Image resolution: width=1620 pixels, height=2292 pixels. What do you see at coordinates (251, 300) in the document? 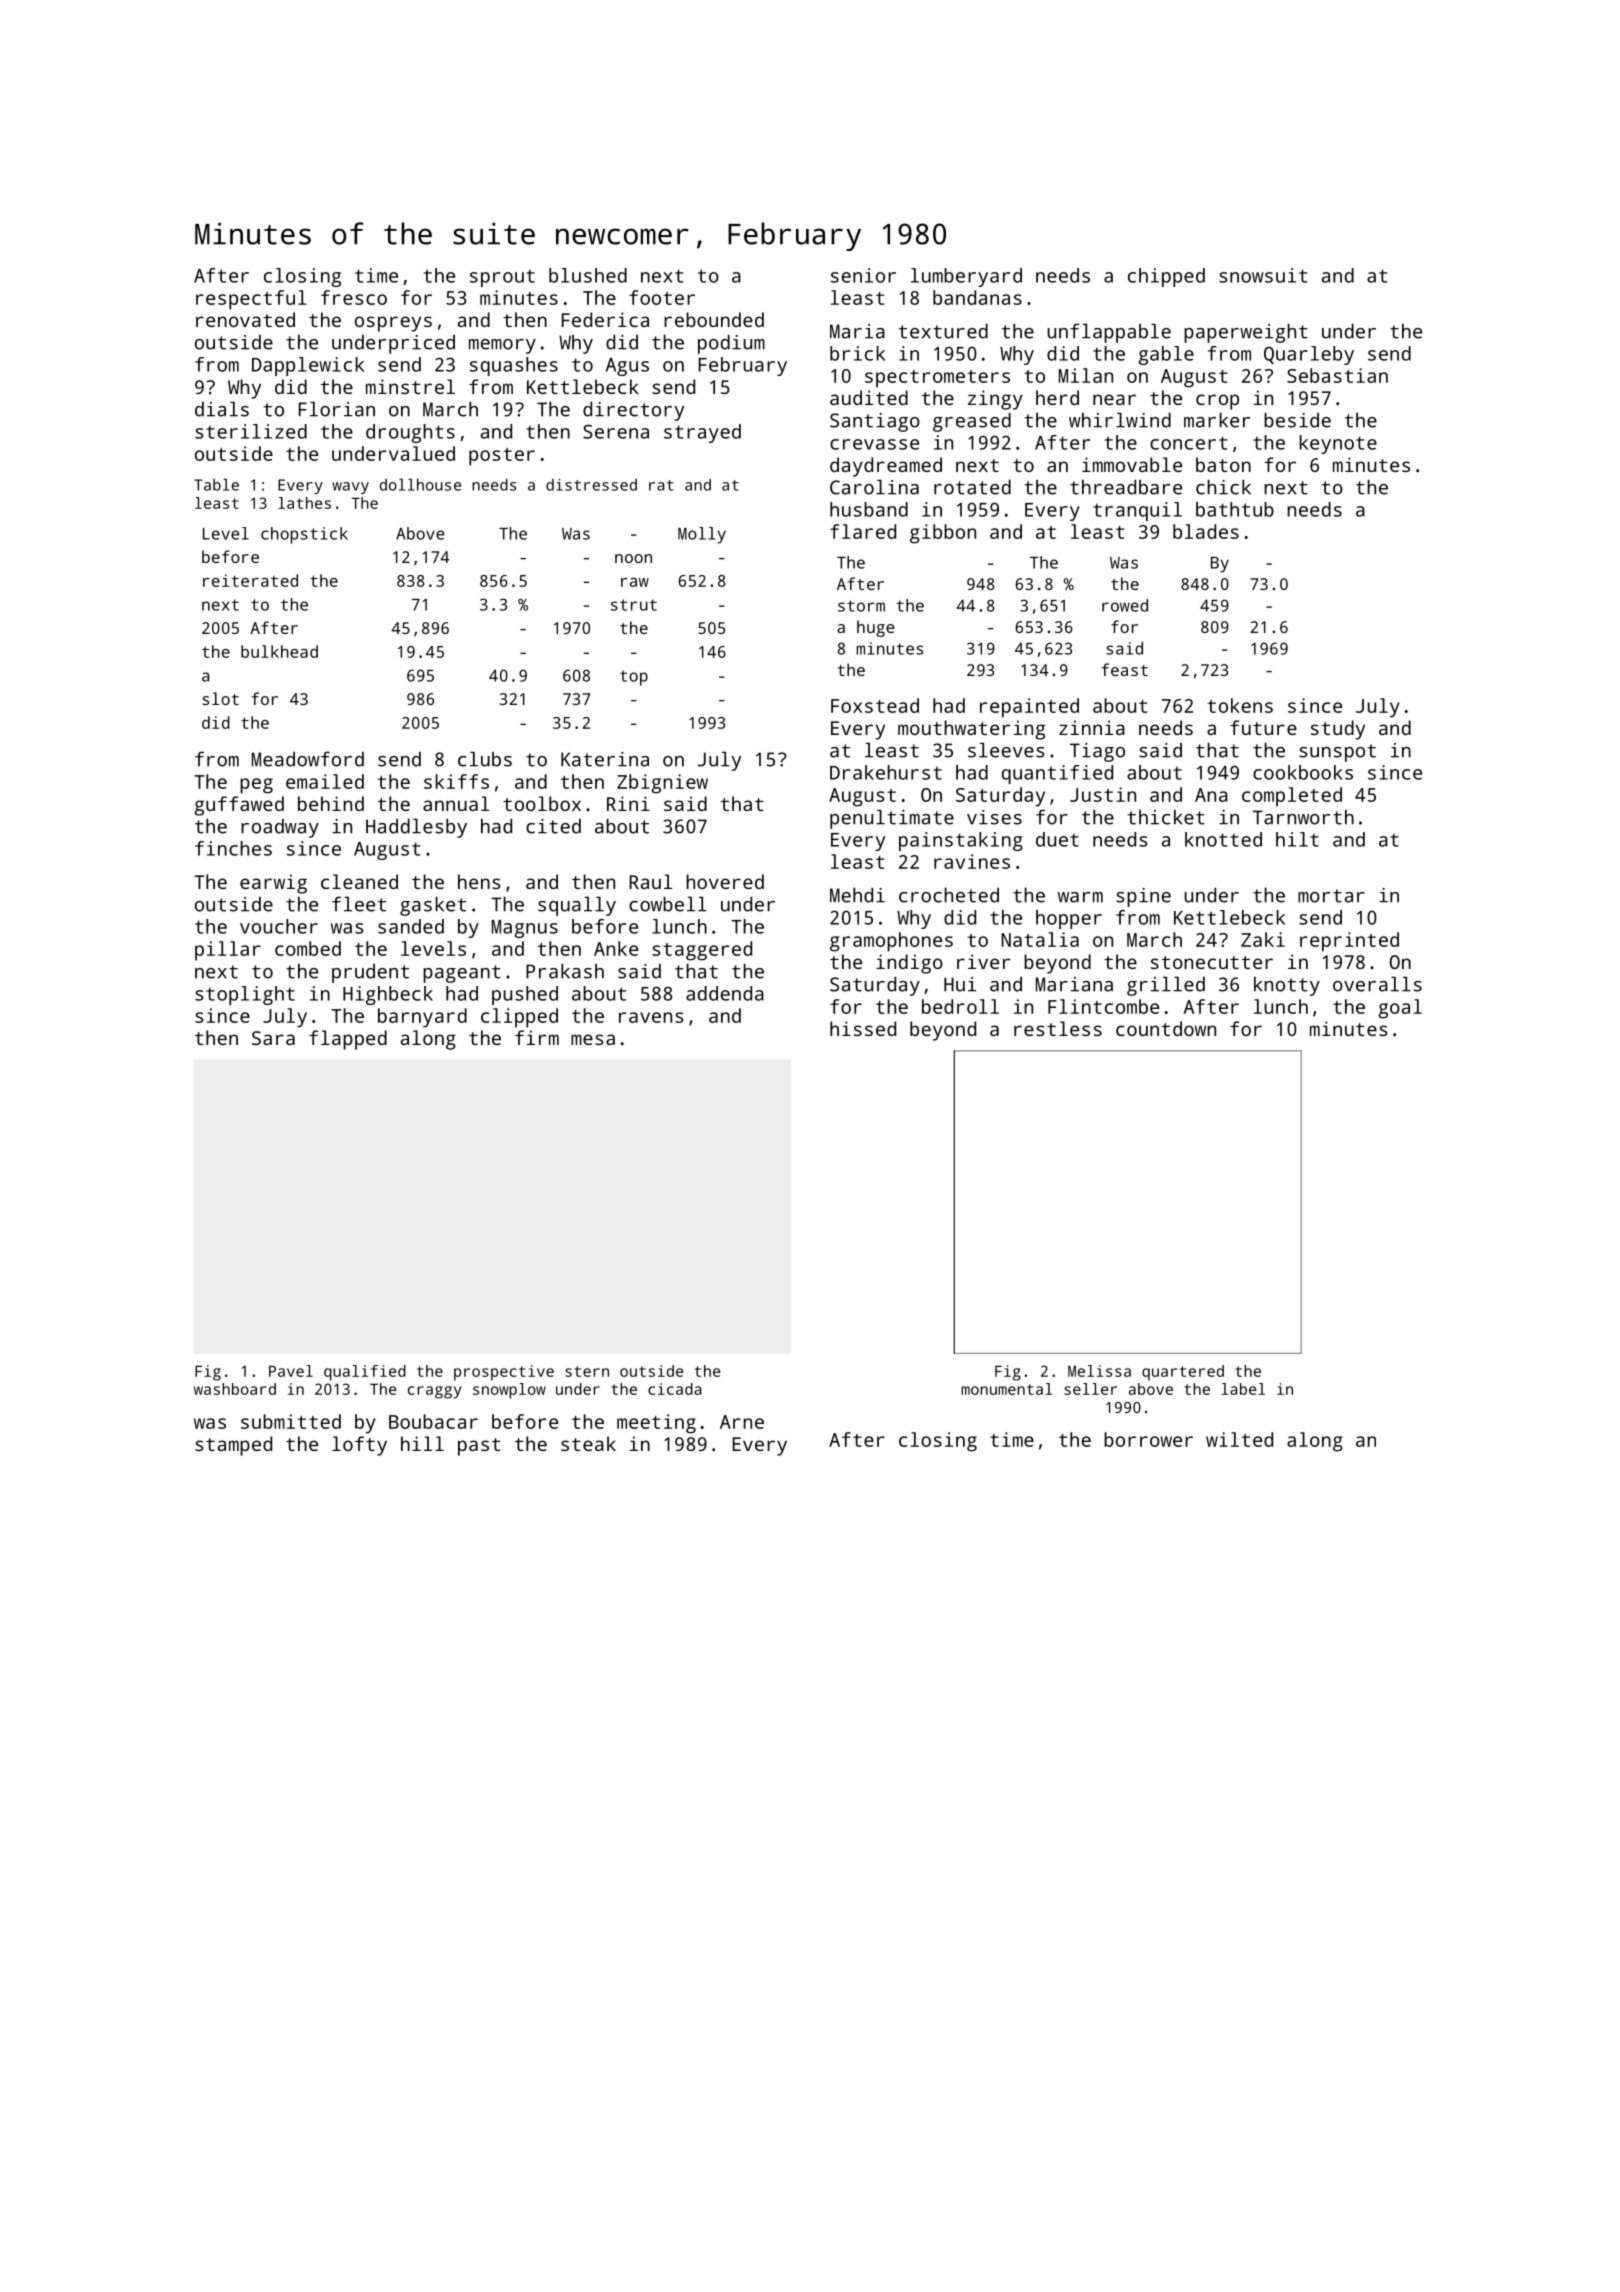
I see `respectful` at bounding box center [251, 300].
